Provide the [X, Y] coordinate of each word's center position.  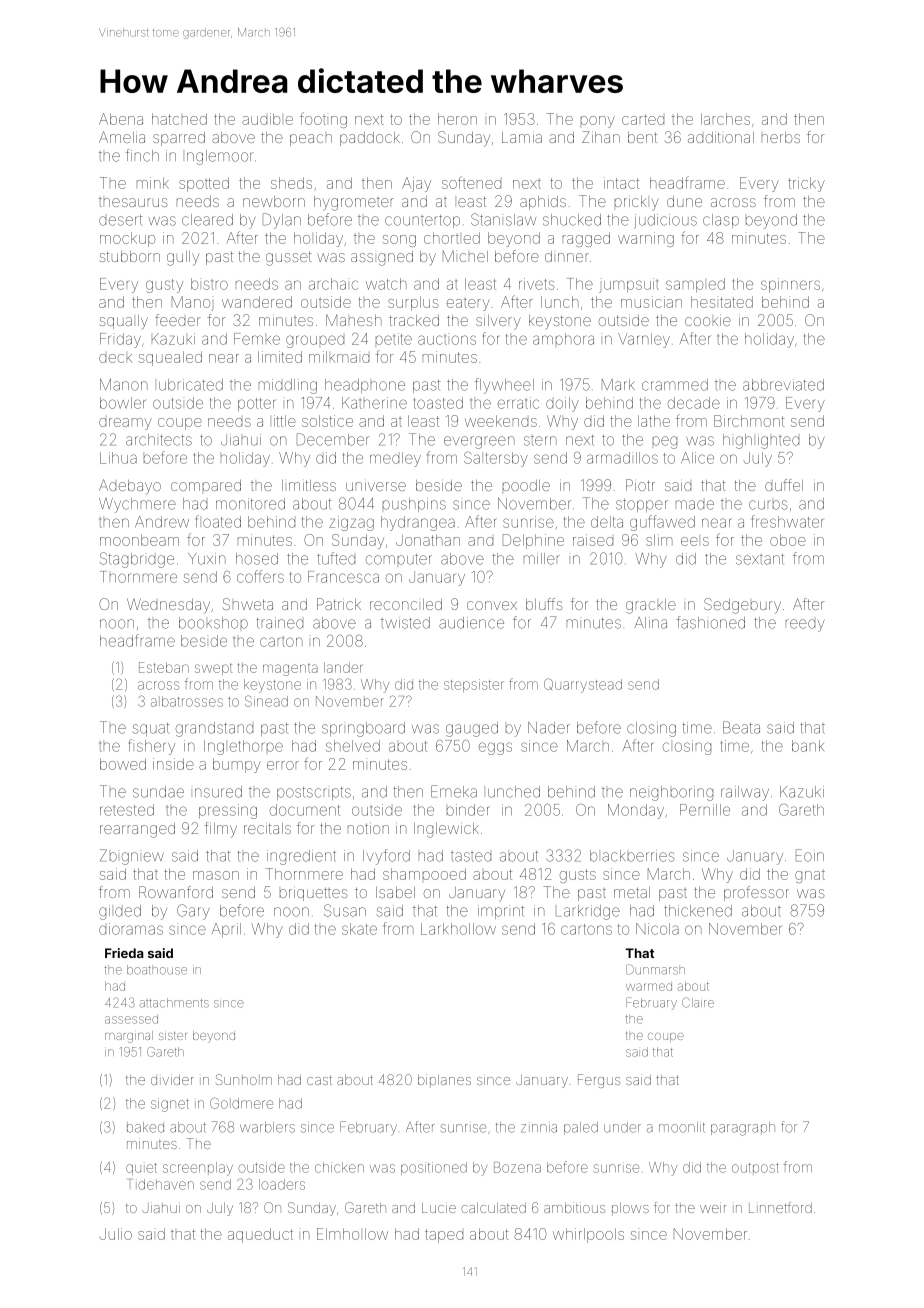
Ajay [416, 184]
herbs [781, 137]
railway [745, 793]
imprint [501, 912]
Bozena [517, 1167]
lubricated [191, 385]
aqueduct [260, 1235]
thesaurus [133, 202]
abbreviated [783, 385]
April [226, 930]
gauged [472, 729]
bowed [123, 764]
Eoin [810, 855]
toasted [438, 403]
